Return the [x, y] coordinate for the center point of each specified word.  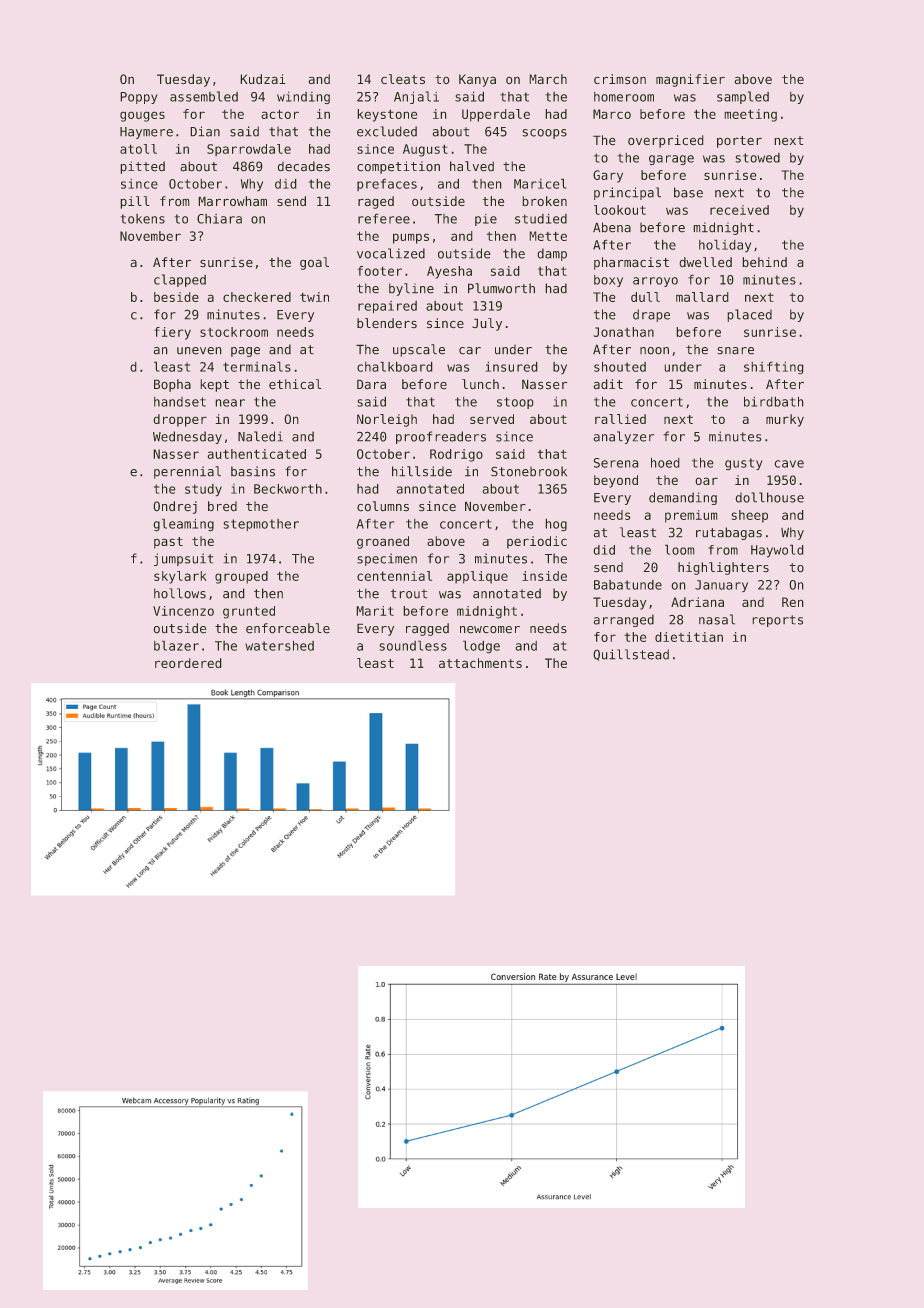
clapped [180, 280]
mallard [702, 297]
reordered [188, 663]
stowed [758, 158]
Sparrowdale [249, 150]
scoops [545, 134]
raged [376, 202]
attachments [480, 663]
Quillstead [631, 655]
